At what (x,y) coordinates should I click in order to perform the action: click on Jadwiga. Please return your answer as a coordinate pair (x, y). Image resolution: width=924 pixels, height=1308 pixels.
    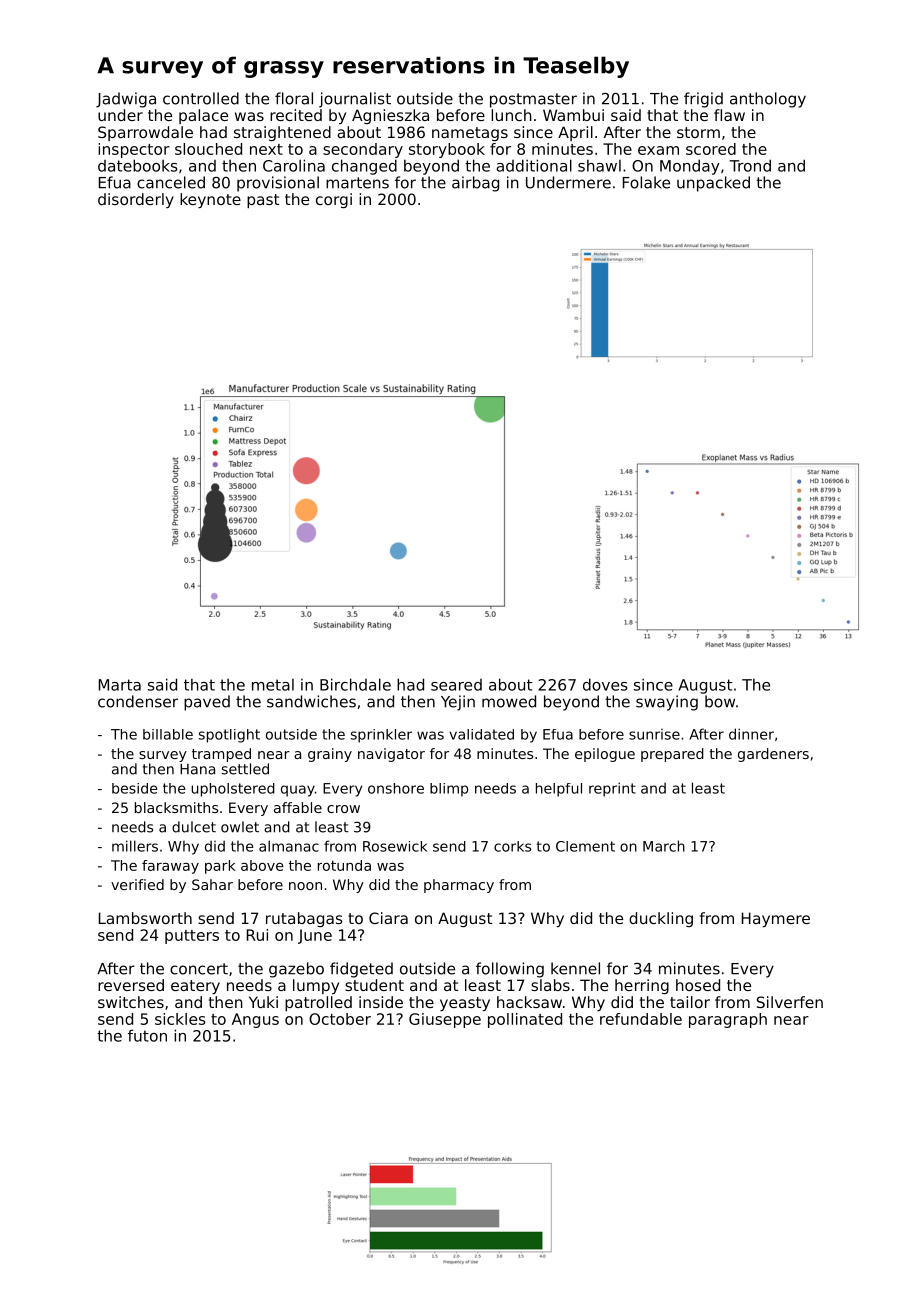
    Looking at the image, I should click on (126, 100).
